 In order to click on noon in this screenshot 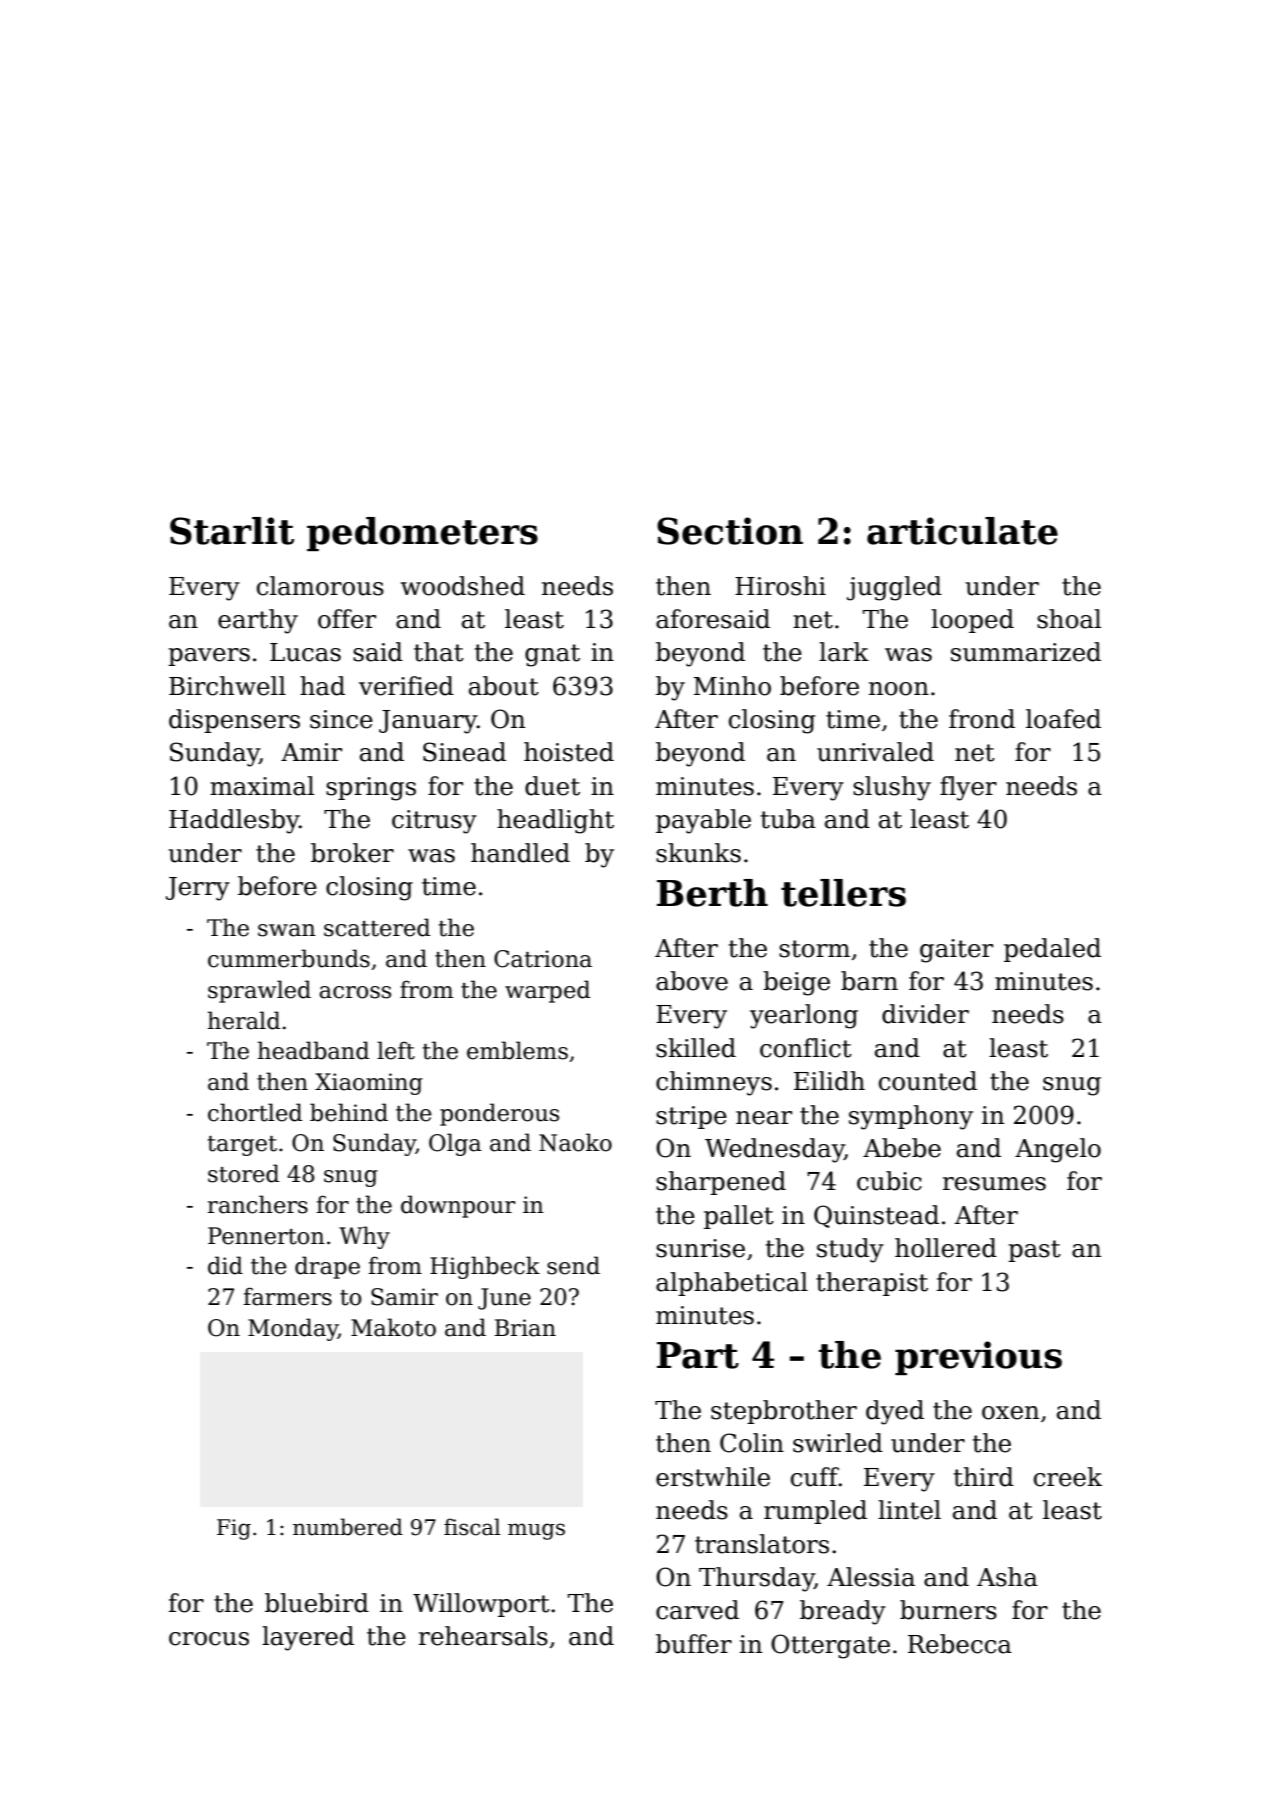, I will do `click(899, 689)`.
